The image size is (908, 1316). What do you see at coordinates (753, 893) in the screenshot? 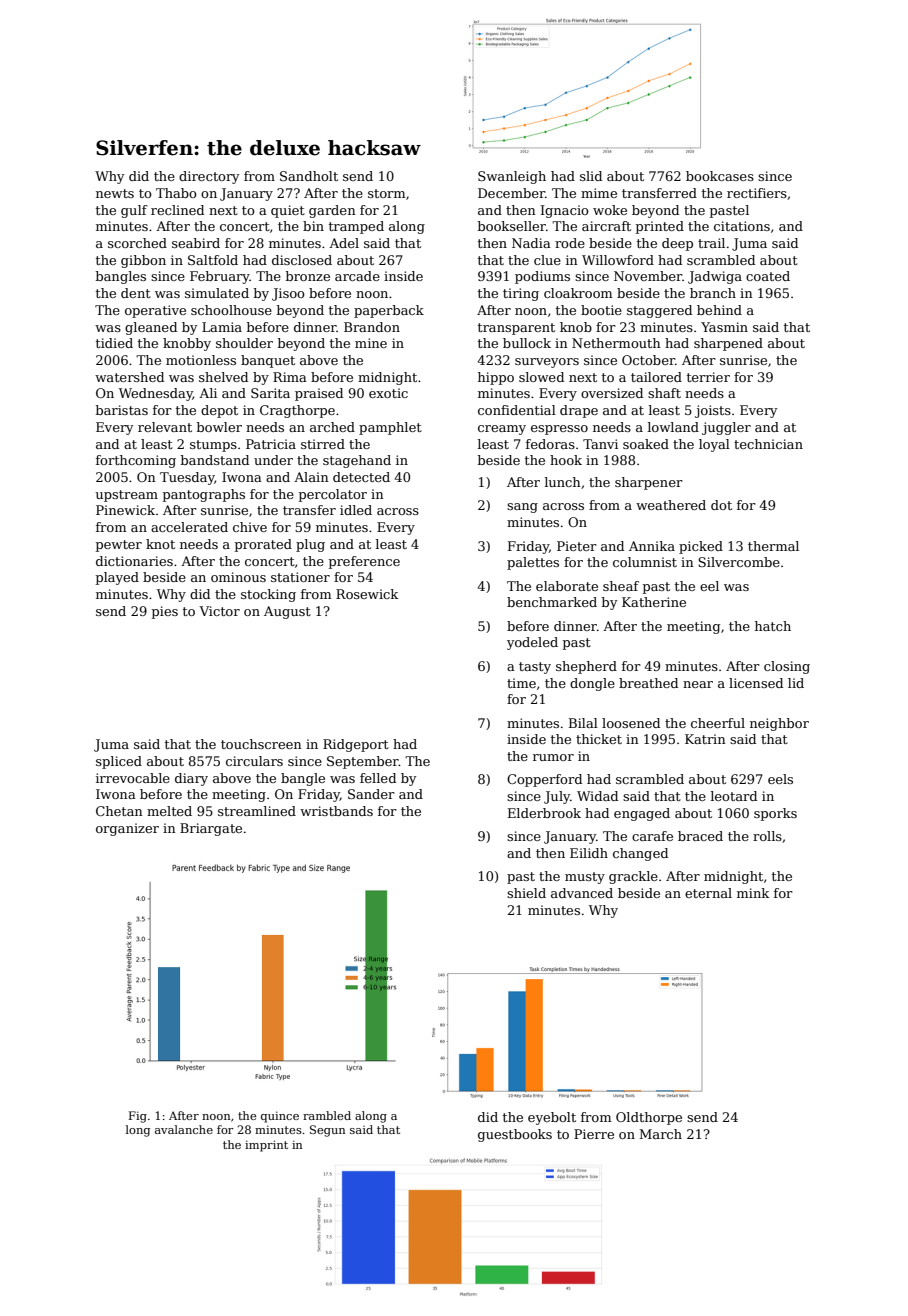
I see `mink` at bounding box center [753, 893].
